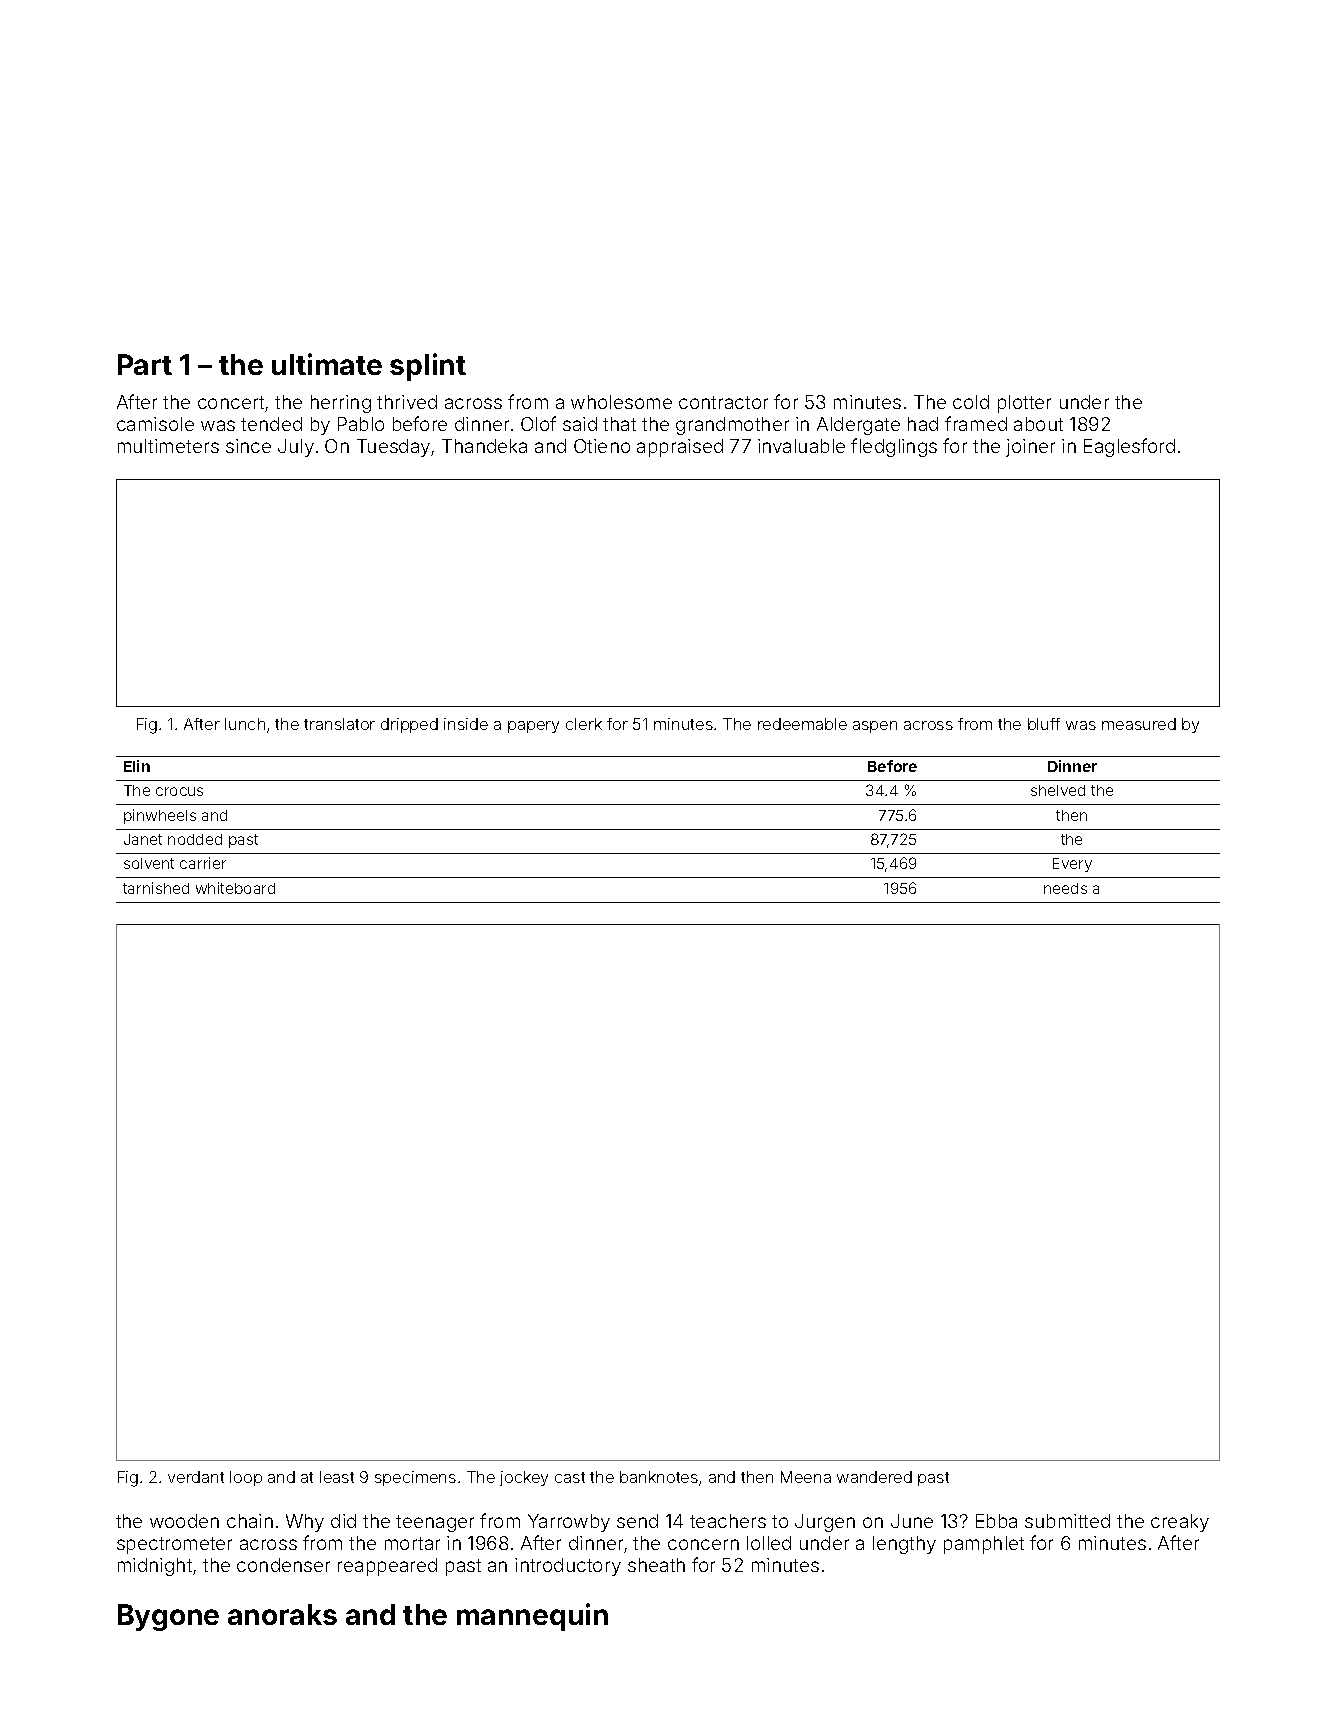 The width and height of the page is (1336, 1729). What do you see at coordinates (168, 1617) in the page?
I see `Bygone` at bounding box center [168, 1617].
